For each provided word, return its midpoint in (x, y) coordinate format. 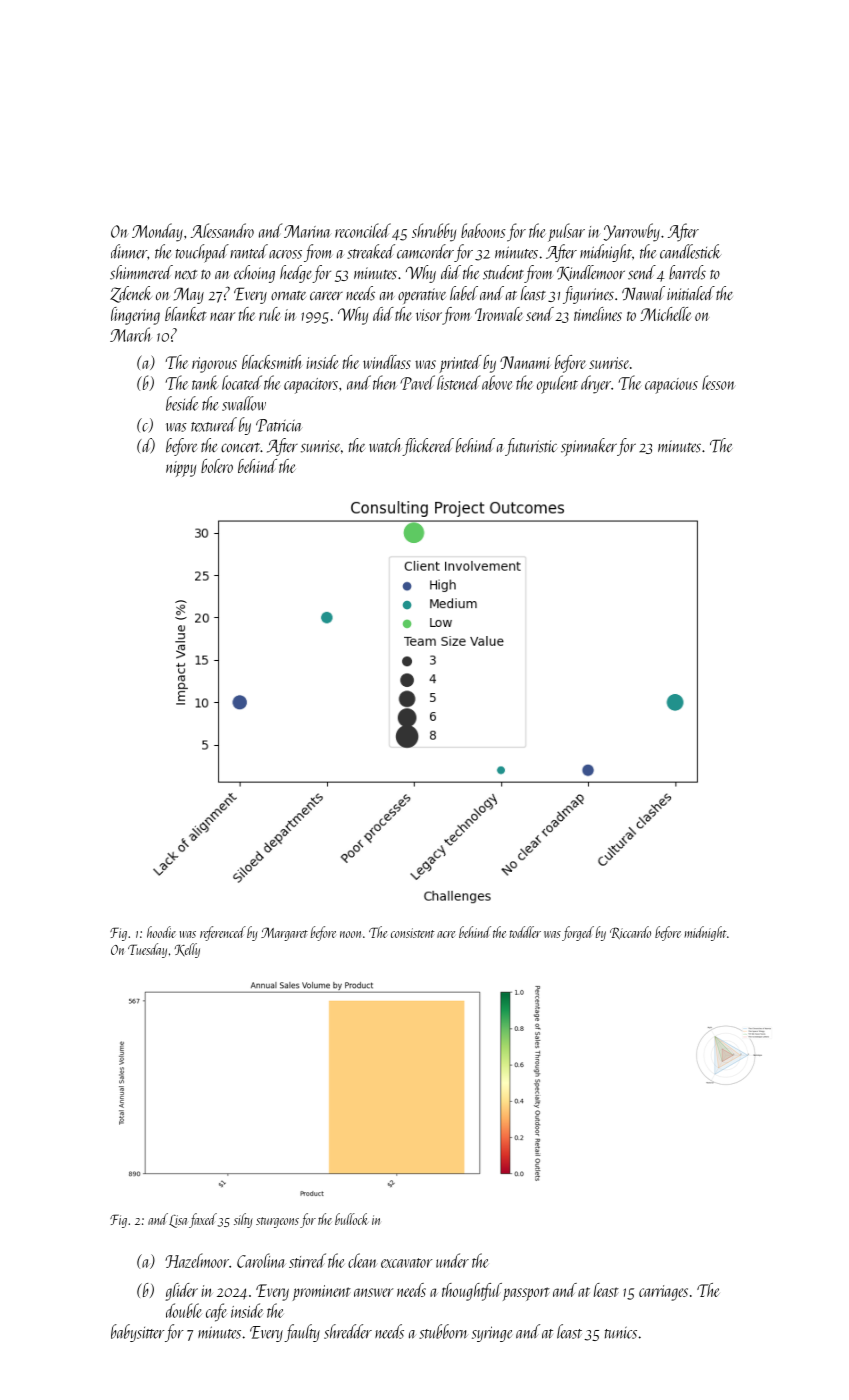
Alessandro (222, 230)
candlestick (690, 251)
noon (350, 934)
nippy (181, 469)
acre (446, 934)
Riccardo (630, 932)
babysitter (137, 1333)
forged (578, 933)
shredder (348, 1331)
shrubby (434, 232)
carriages (663, 1293)
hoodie (161, 932)
